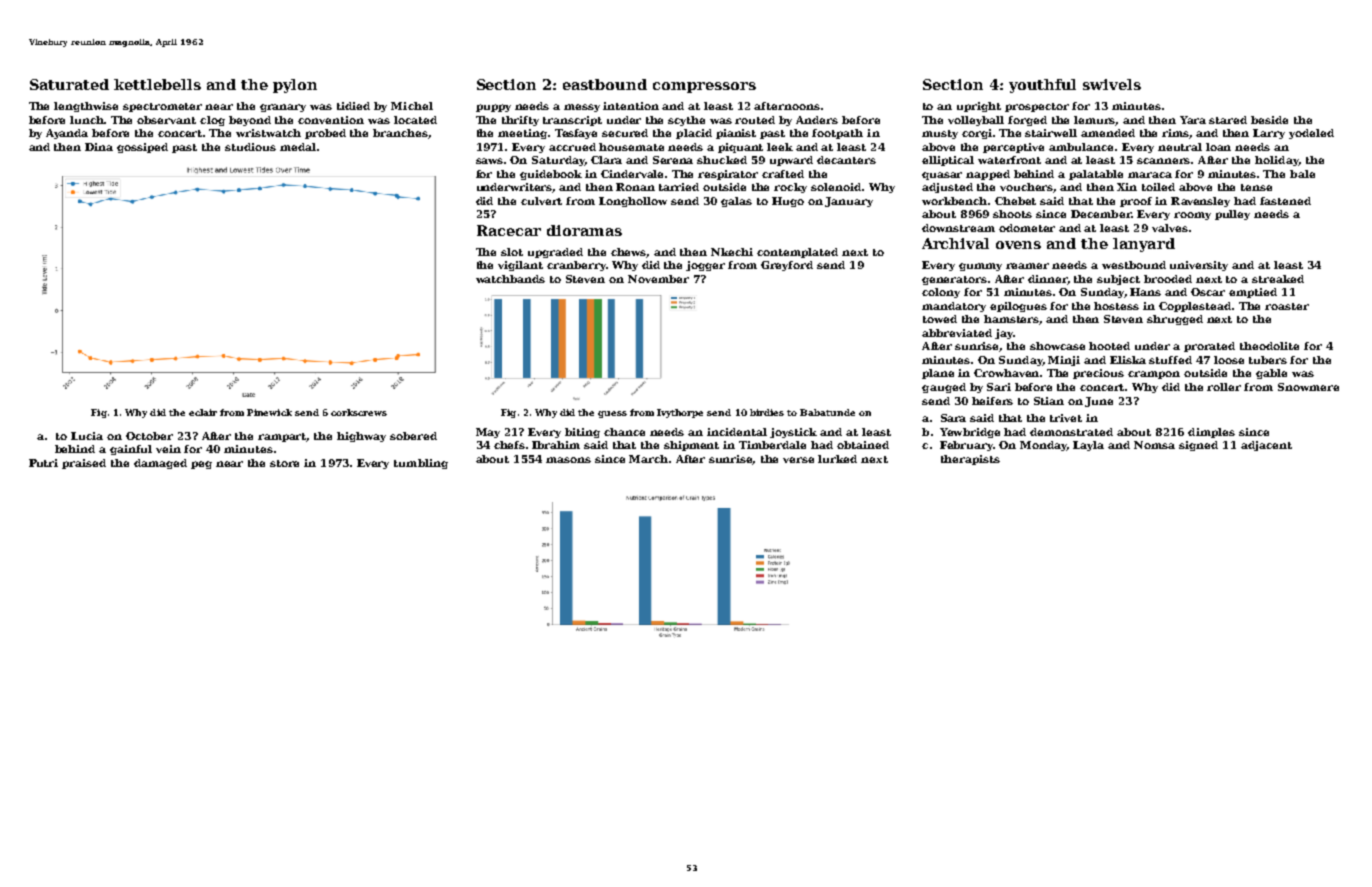 Image resolution: width=1372 pixels, height=887 pixels. What do you see at coordinates (43, 463) in the screenshot?
I see `Putri` at bounding box center [43, 463].
